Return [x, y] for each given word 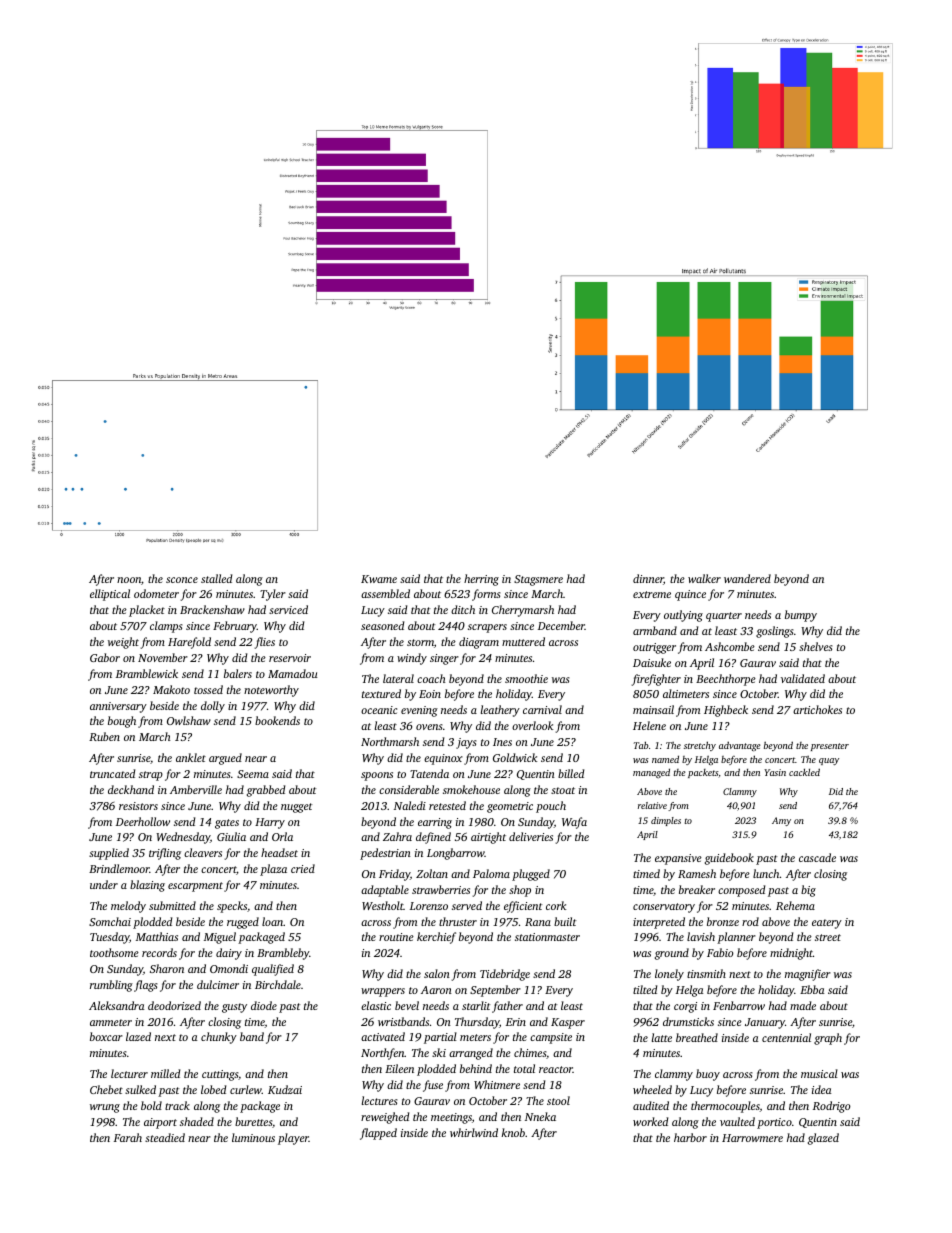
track [177, 1105]
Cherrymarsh [523, 611]
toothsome [114, 952]
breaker [697, 889]
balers [238, 673]
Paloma [491, 873]
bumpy [801, 616]
